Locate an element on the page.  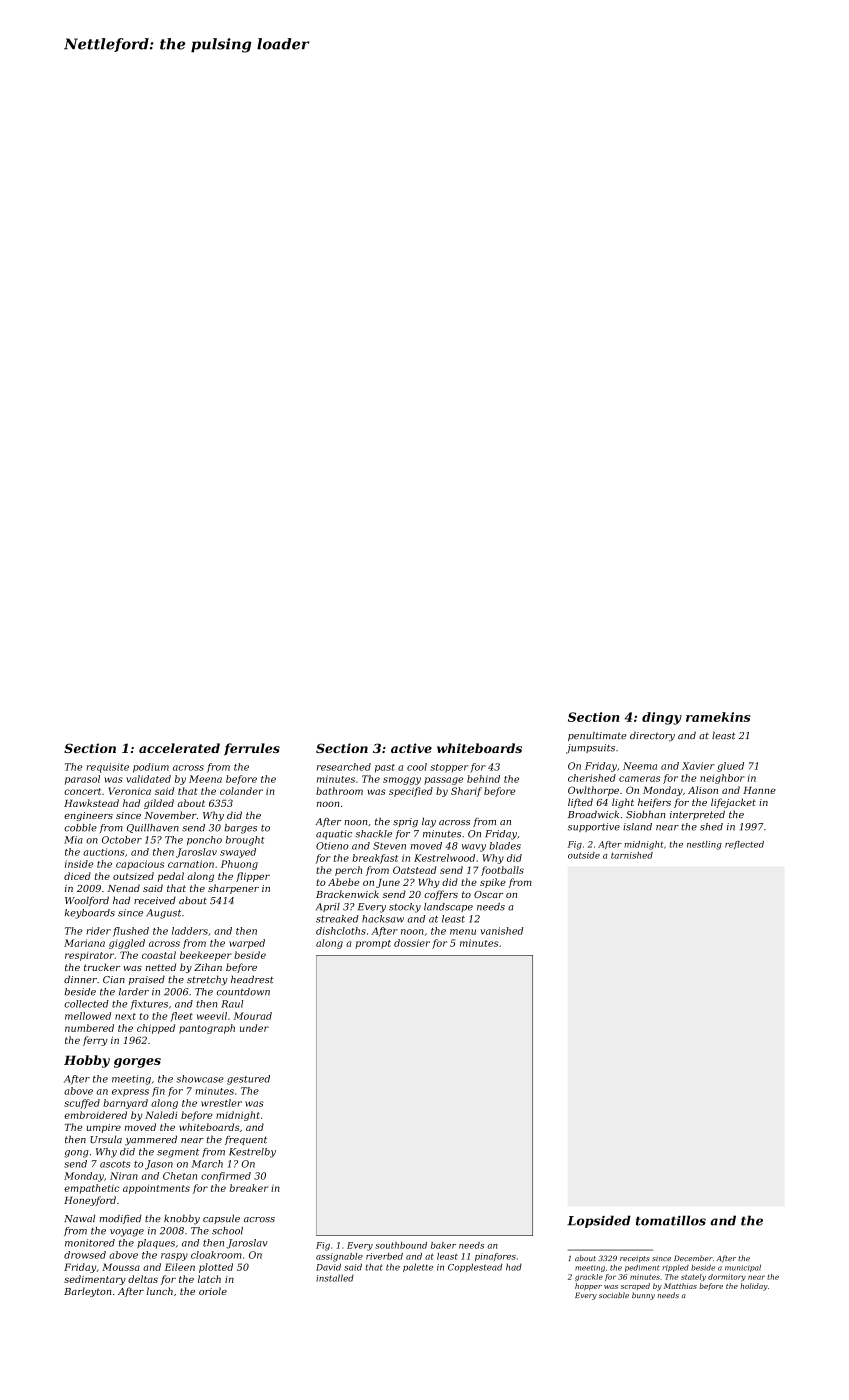
menu is located at coordinates (463, 932).
